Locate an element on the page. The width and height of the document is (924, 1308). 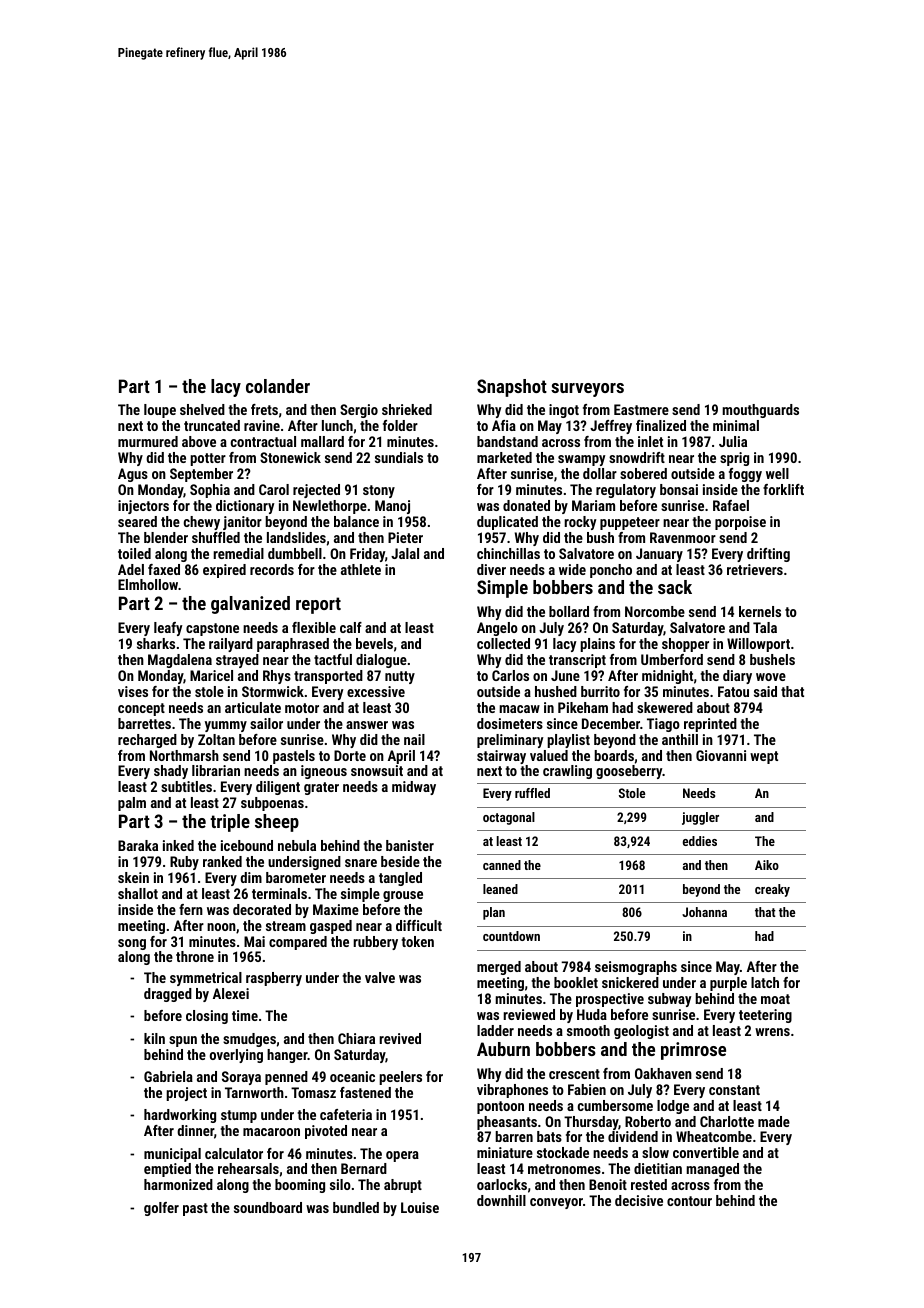
creaky is located at coordinates (772, 890).
